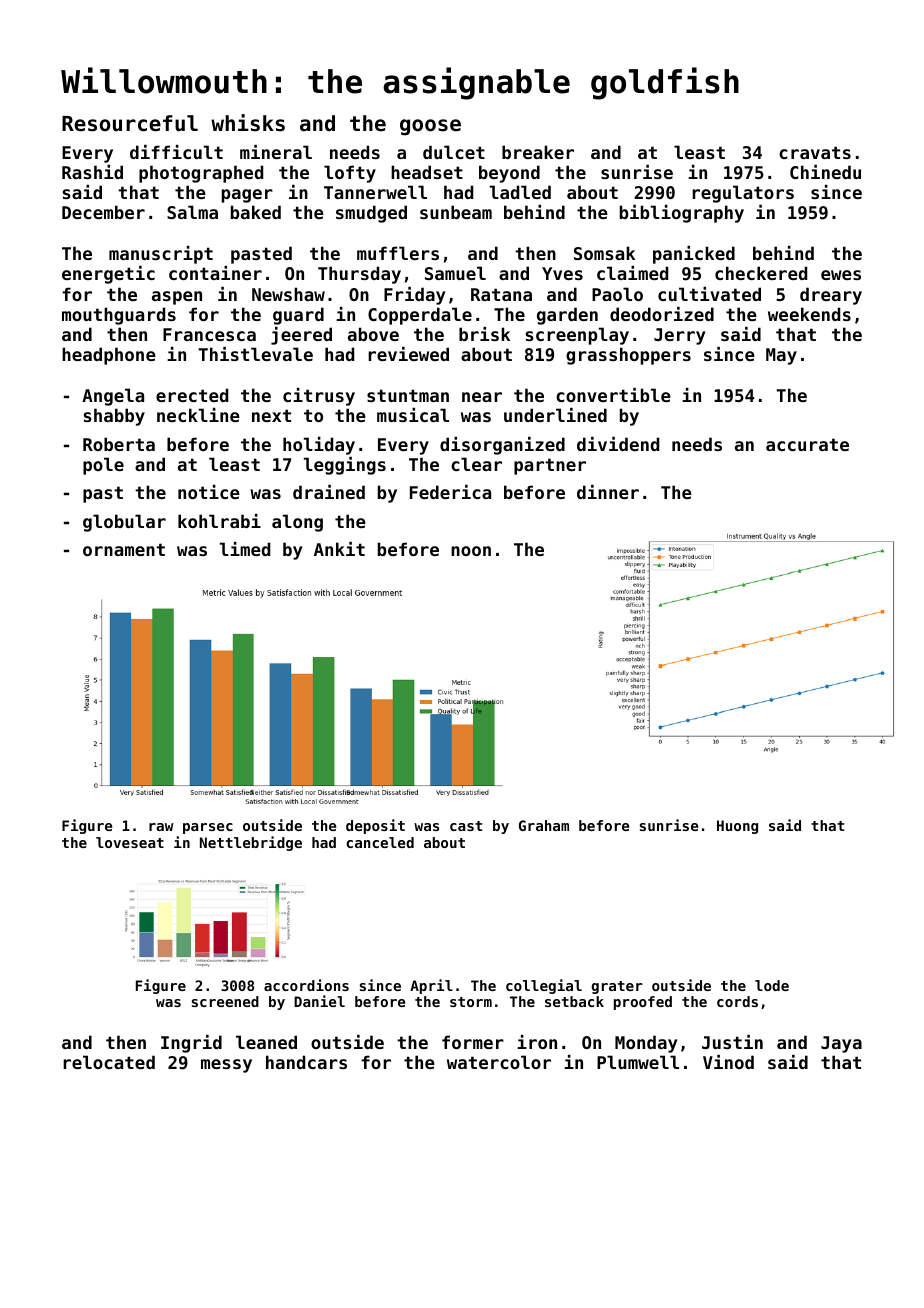  I want to click on regulators, so click(743, 194).
